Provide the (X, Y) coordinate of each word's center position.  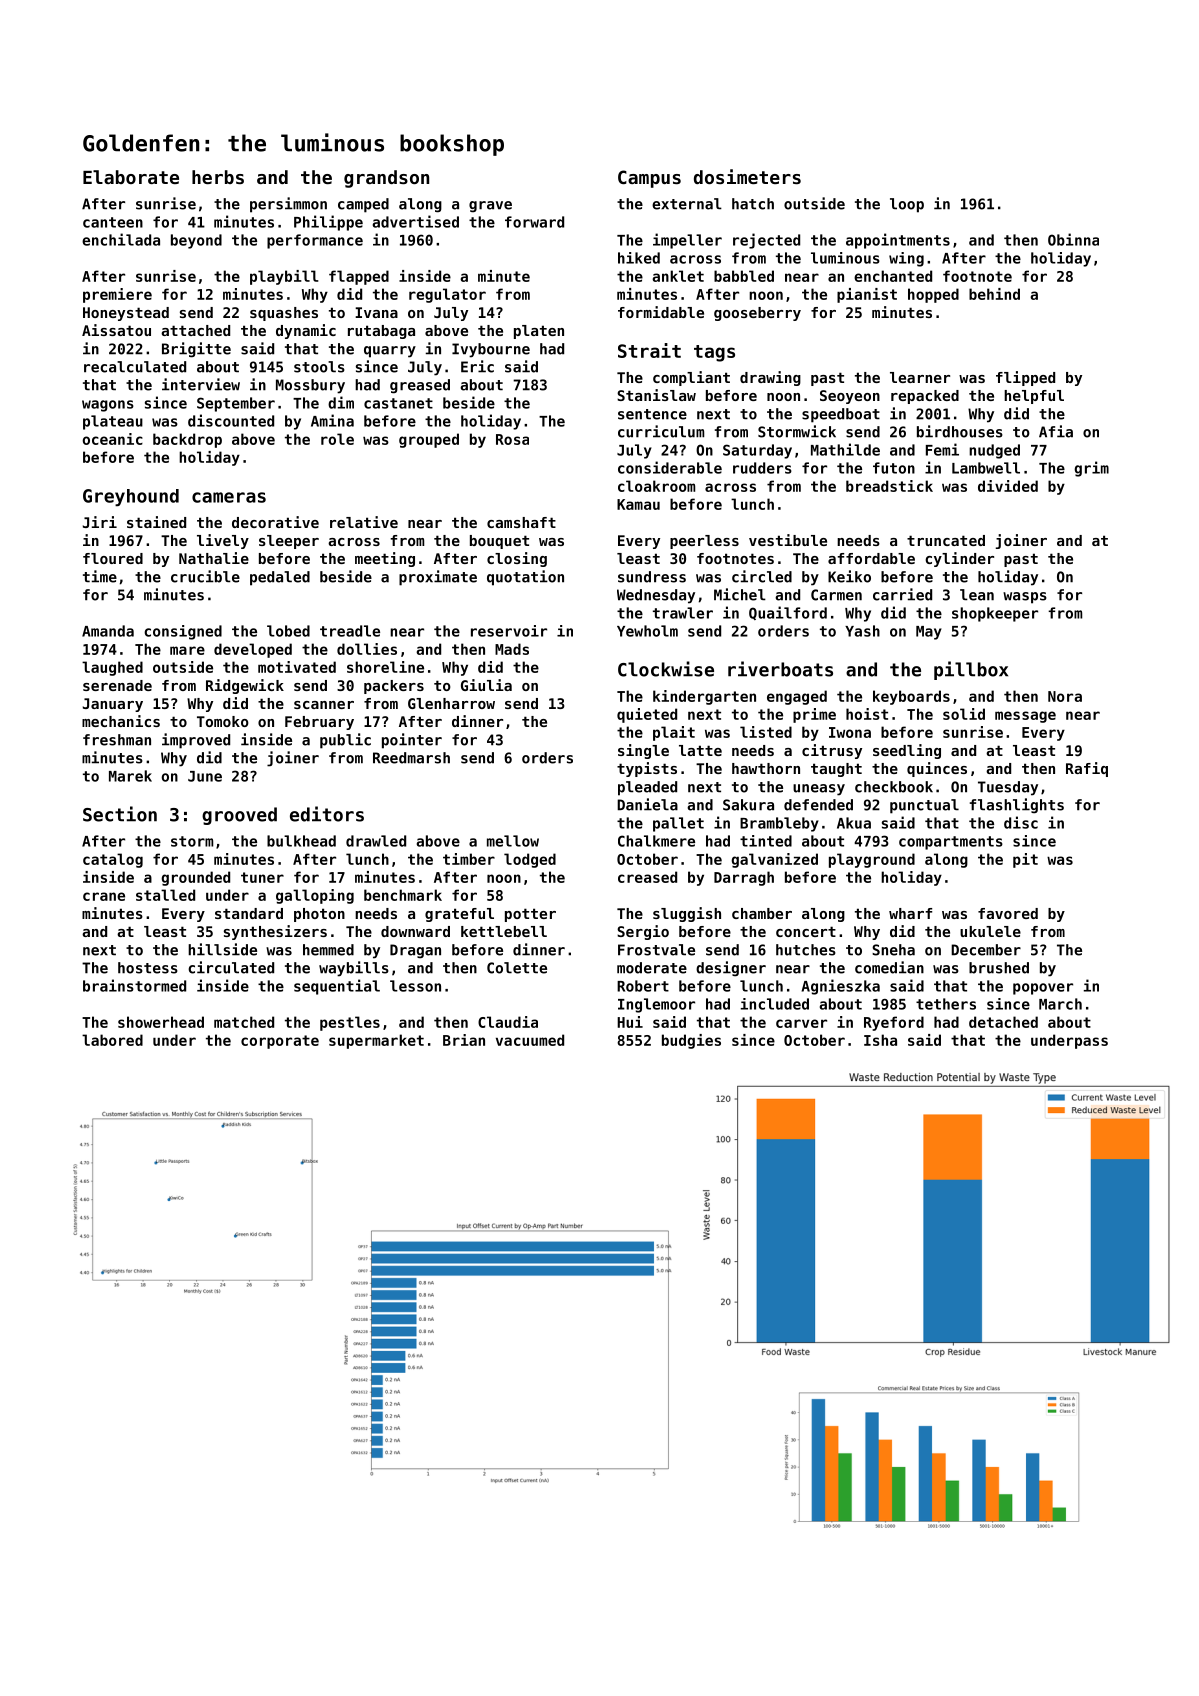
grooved (239, 816)
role (337, 439)
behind (994, 294)
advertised (416, 221)
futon (894, 468)
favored (1008, 913)
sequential (337, 987)
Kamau (638, 504)
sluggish (687, 914)
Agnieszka (841, 987)
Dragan (415, 951)
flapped (359, 277)
